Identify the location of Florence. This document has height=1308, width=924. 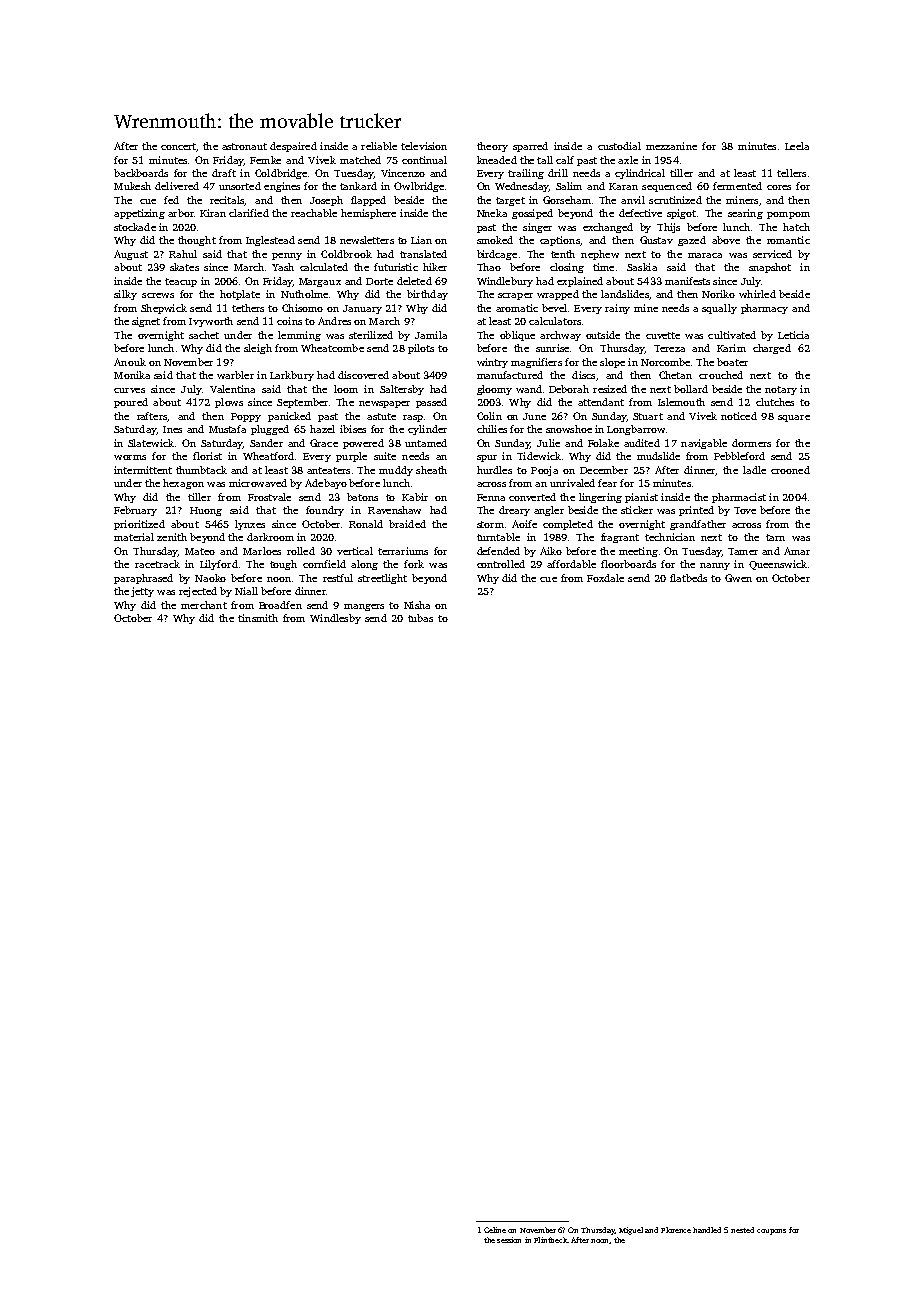
(676, 1230).
